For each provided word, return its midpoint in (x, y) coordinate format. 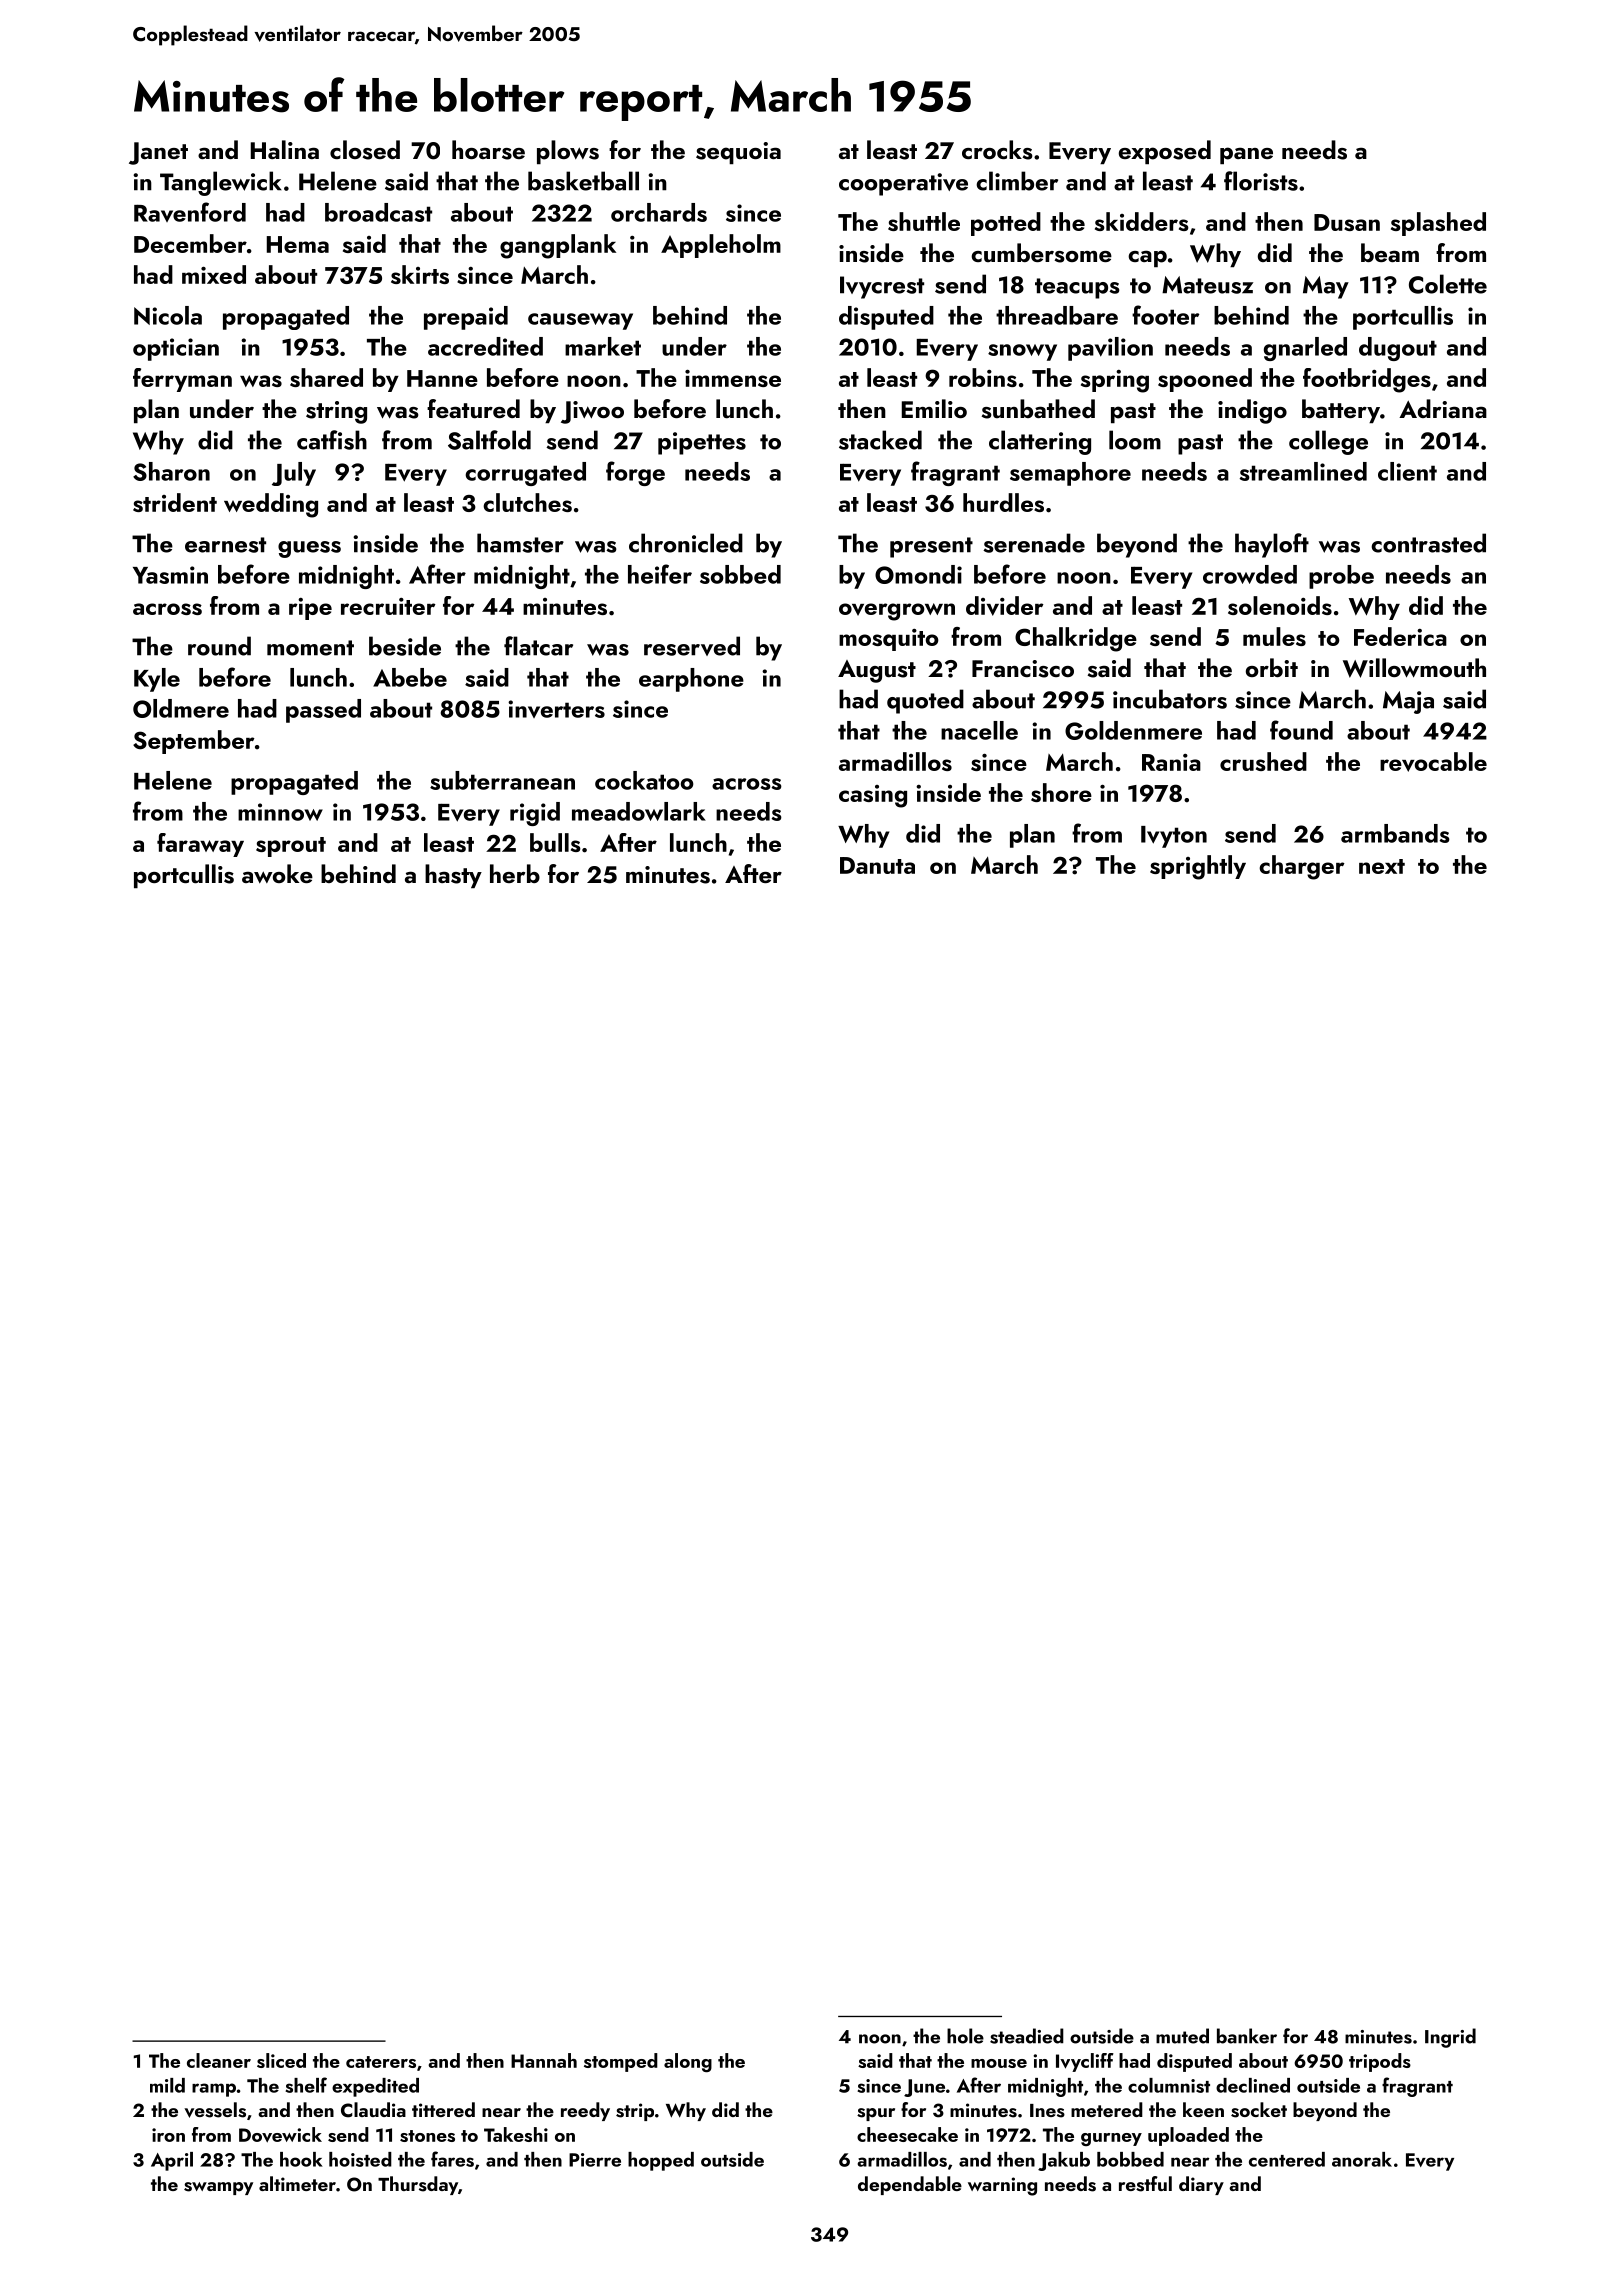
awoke (277, 873)
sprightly (1198, 867)
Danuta (877, 865)
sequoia (738, 153)
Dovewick (280, 2135)
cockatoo (644, 780)
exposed (1165, 152)
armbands (1395, 833)
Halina (285, 149)
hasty (453, 876)
